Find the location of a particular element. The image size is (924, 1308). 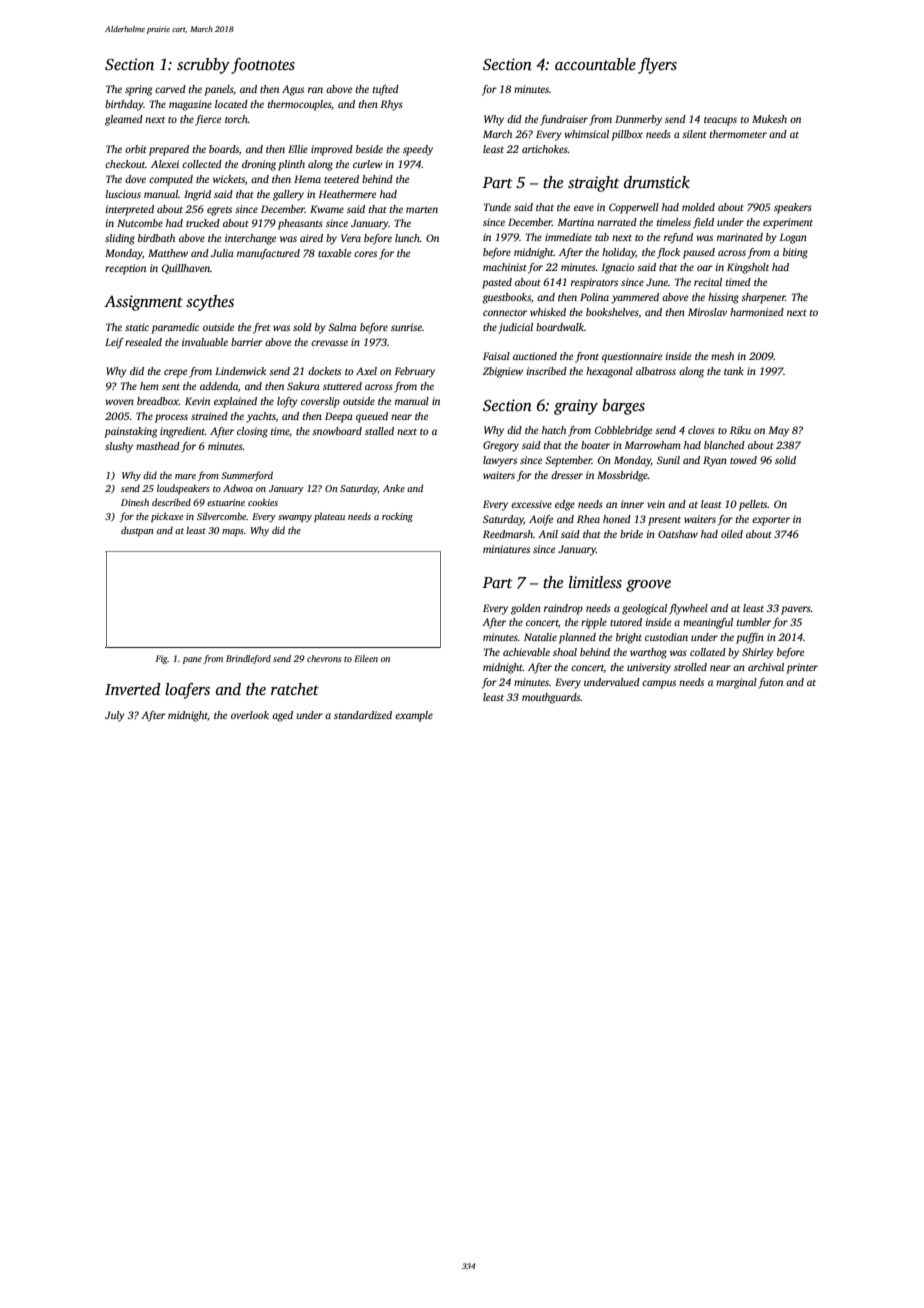

July is located at coordinates (115, 716).
